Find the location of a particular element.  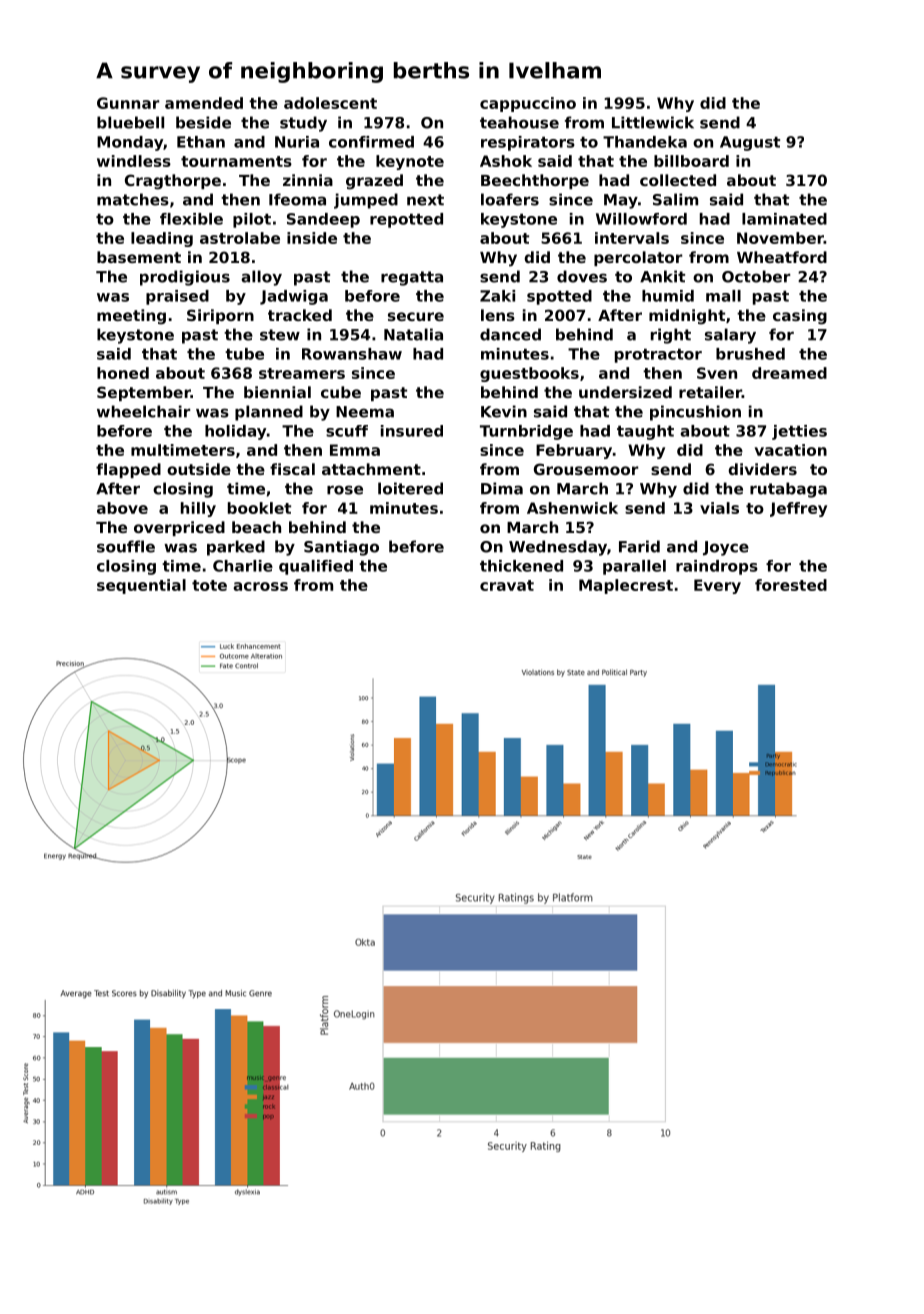

attachment is located at coordinates (371, 469).
